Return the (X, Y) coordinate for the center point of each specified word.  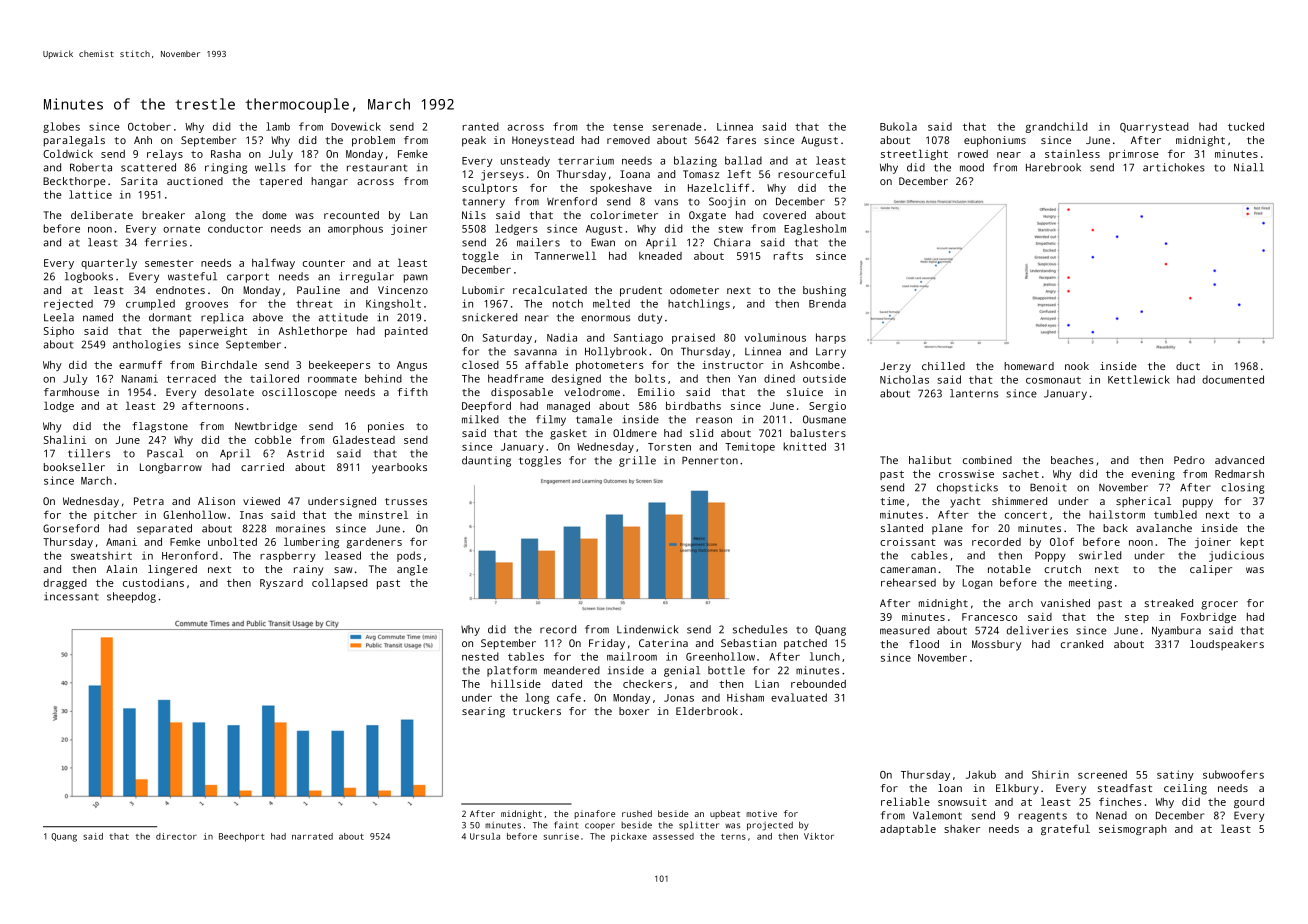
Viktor (819, 836)
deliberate (102, 215)
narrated (312, 836)
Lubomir (483, 290)
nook (1077, 366)
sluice (805, 392)
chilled (943, 366)
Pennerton (710, 460)
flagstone (160, 427)
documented (1233, 379)
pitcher (115, 516)
